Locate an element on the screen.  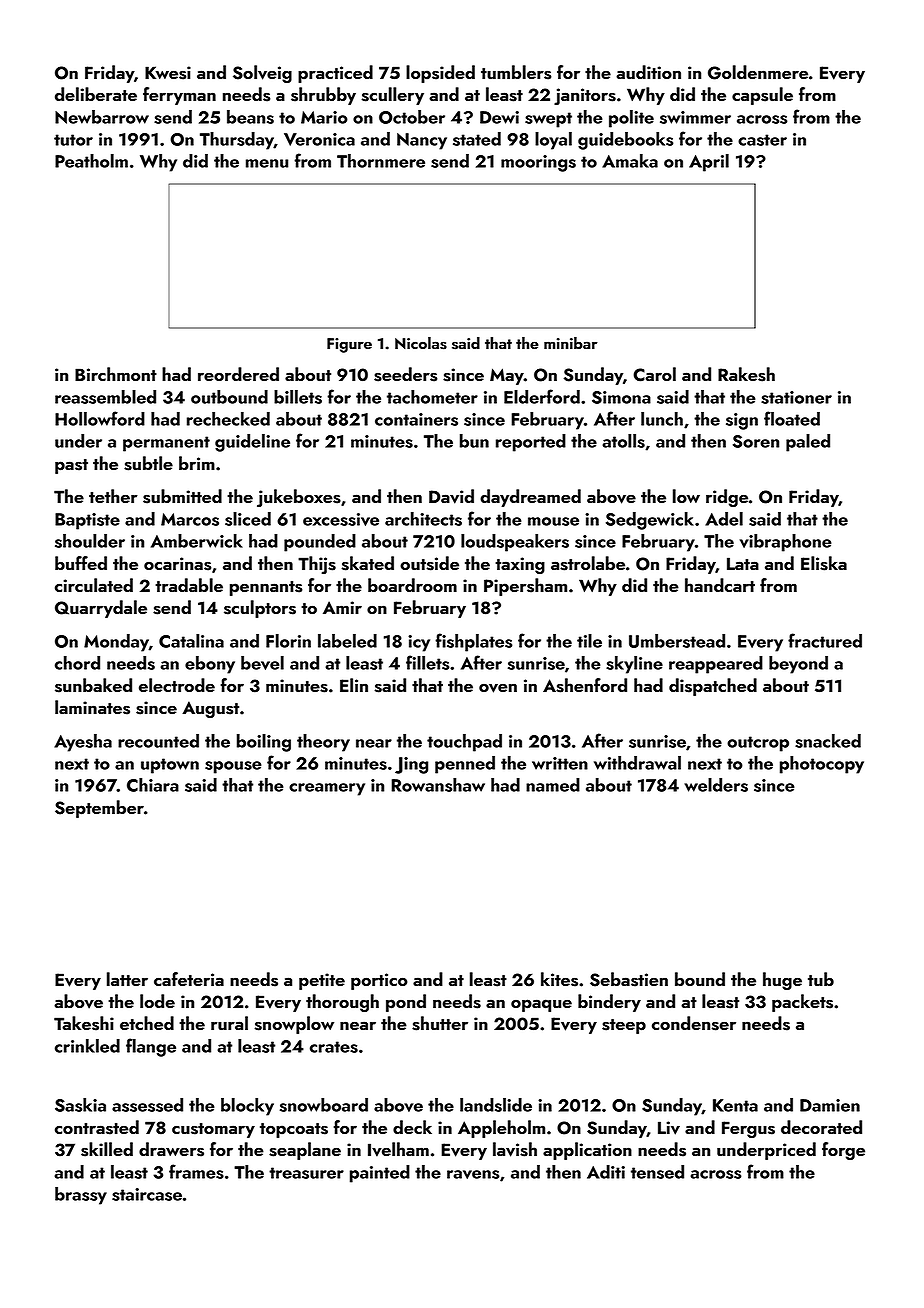
etched is located at coordinates (147, 1023).
